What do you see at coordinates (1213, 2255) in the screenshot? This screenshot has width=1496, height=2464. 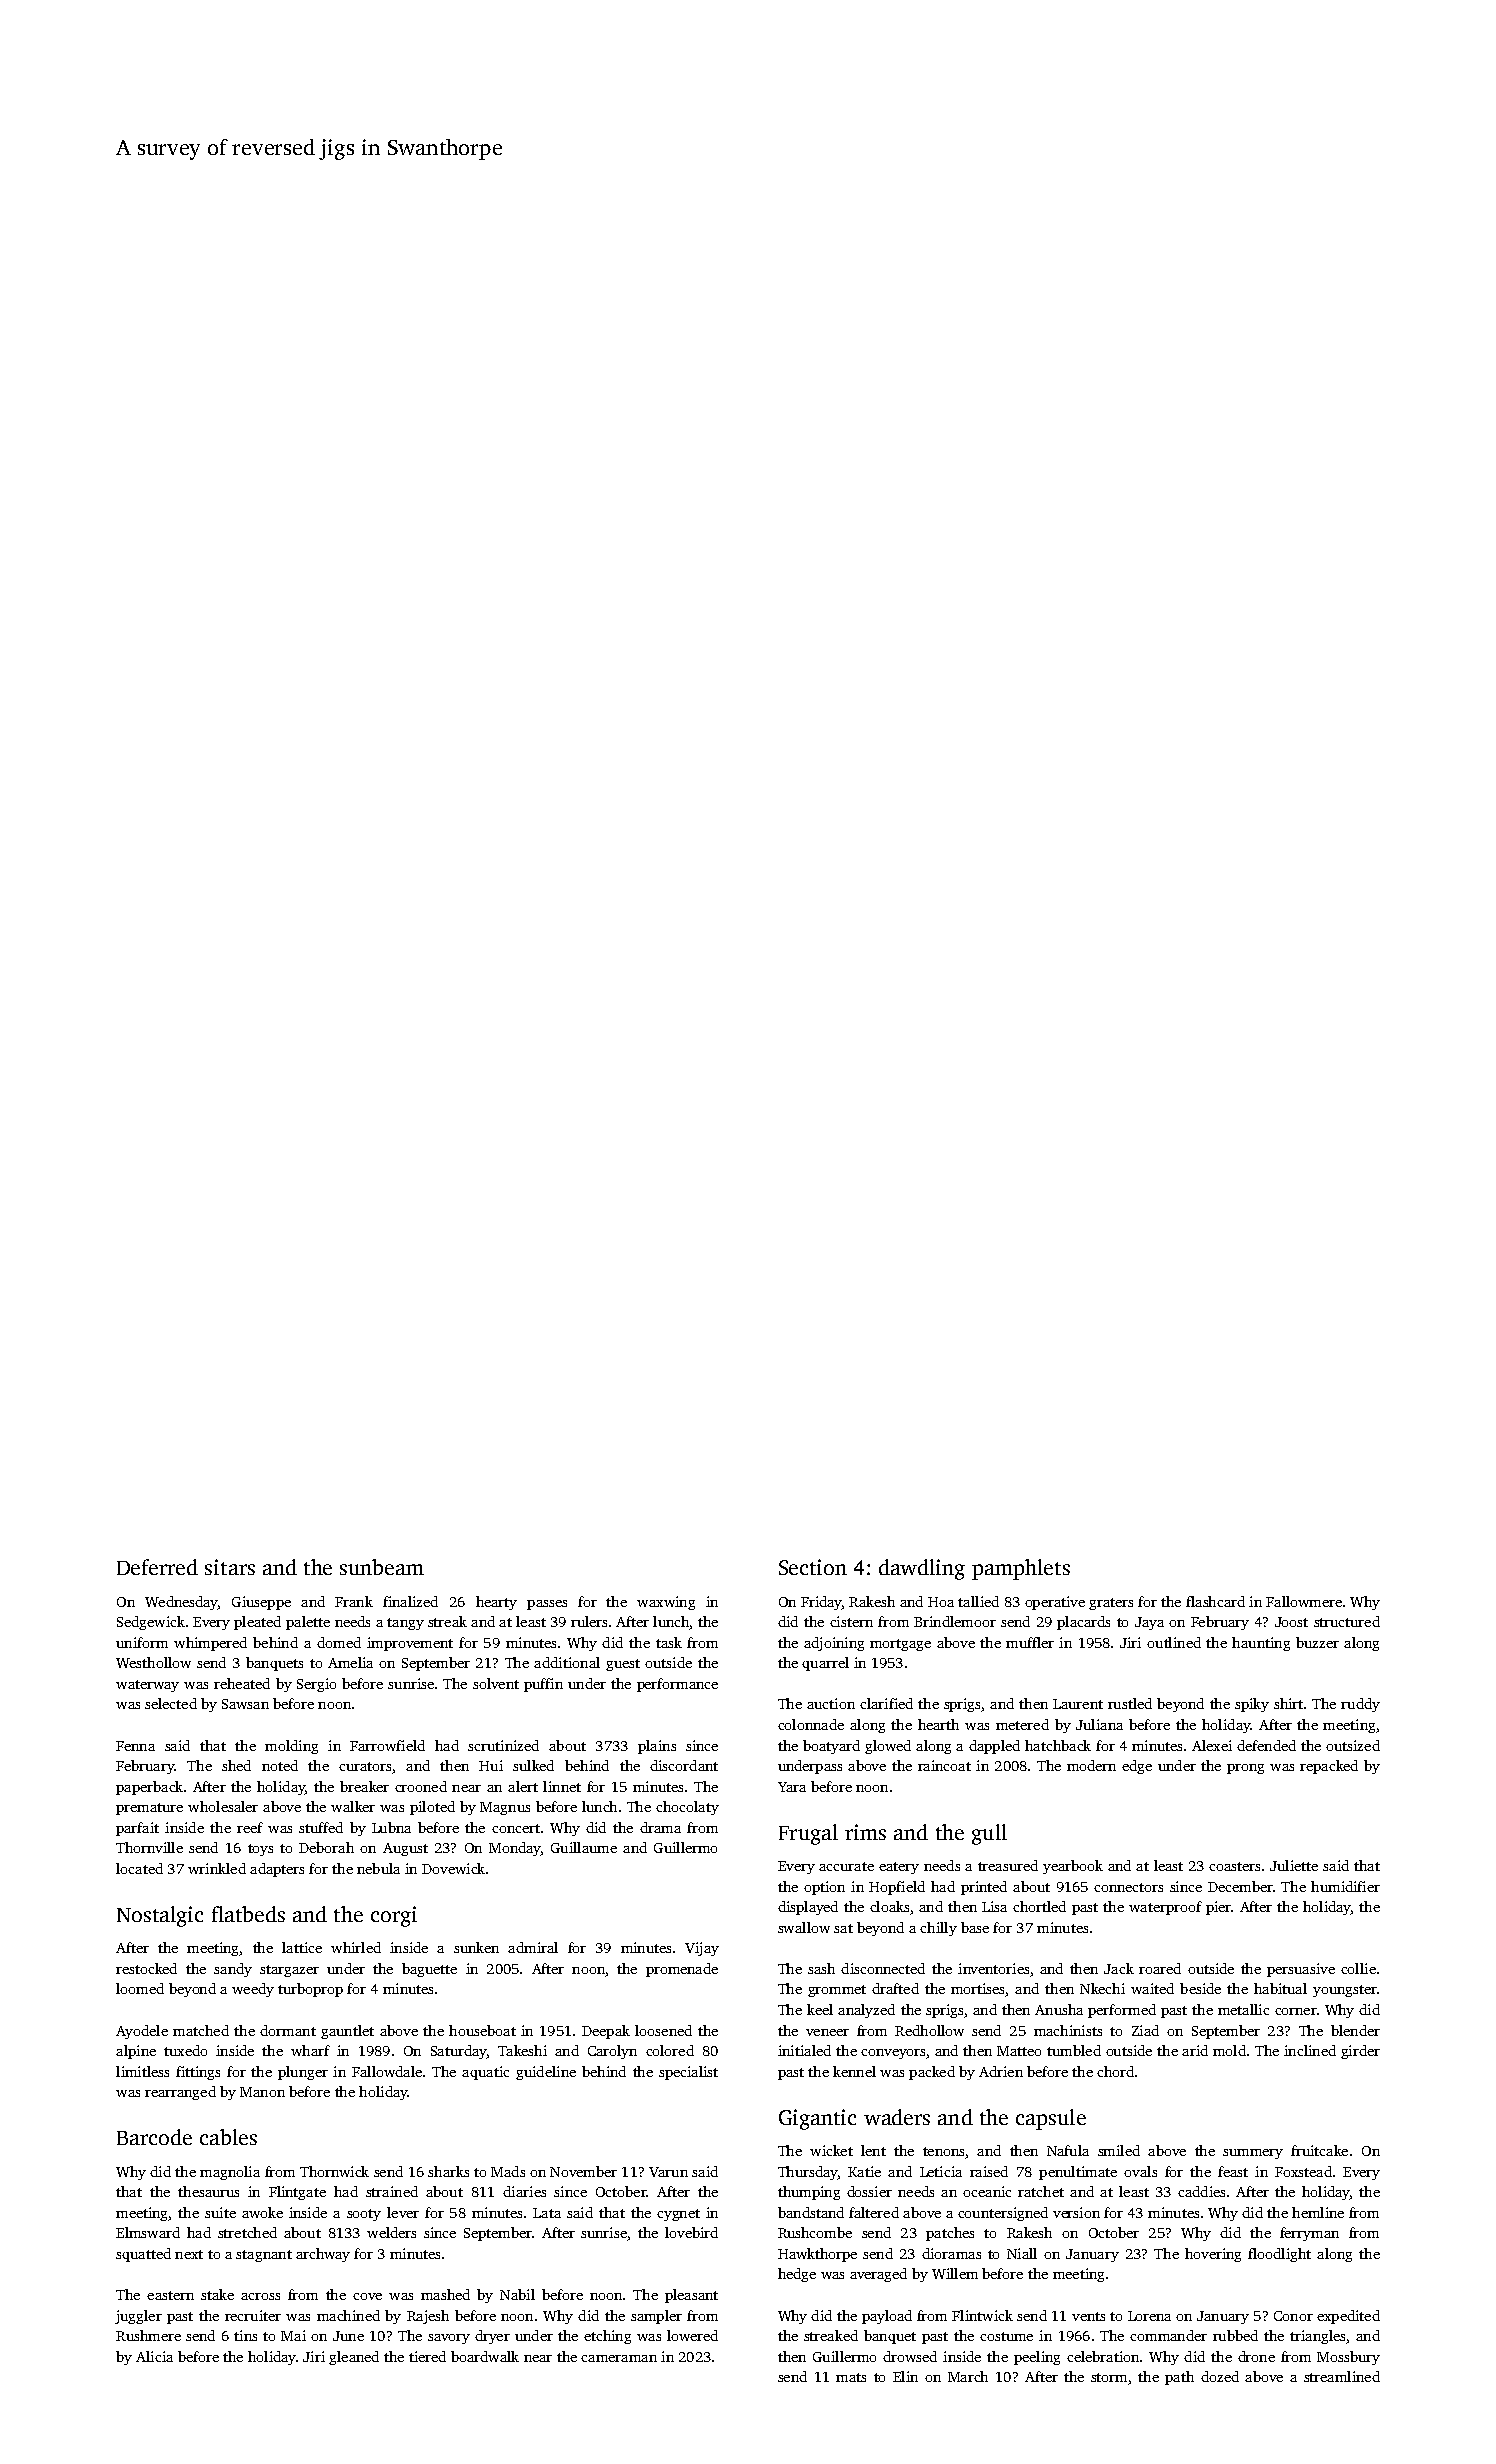 I see `hovering` at bounding box center [1213, 2255].
